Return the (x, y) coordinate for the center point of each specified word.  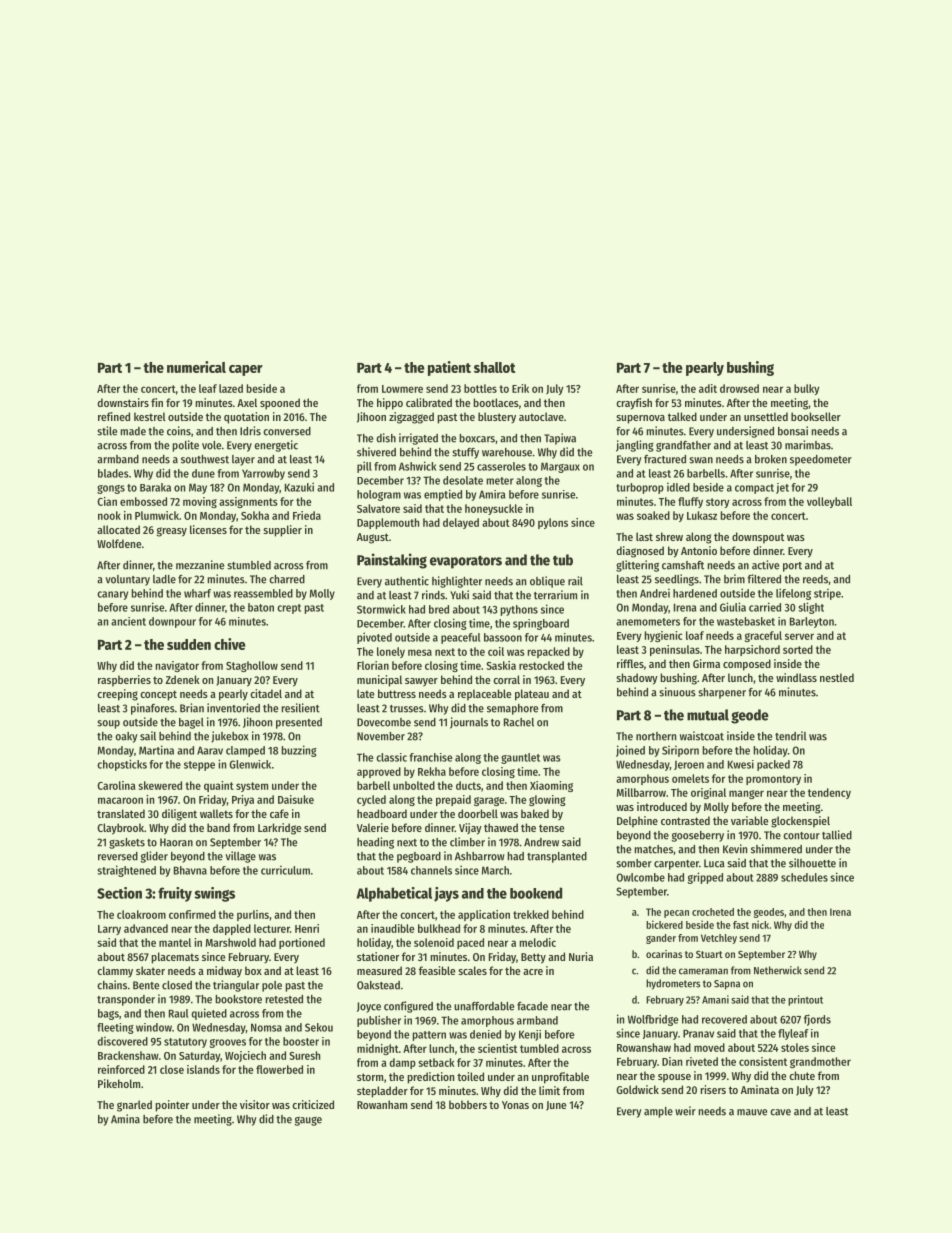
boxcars (477, 438)
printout (805, 1000)
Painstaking (392, 561)
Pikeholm (119, 1083)
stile (107, 431)
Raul (178, 1013)
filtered (764, 579)
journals (469, 723)
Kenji (530, 1035)
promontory (773, 780)
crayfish (634, 404)
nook (109, 515)
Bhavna (190, 870)
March (495, 870)
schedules (804, 877)
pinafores (153, 709)
